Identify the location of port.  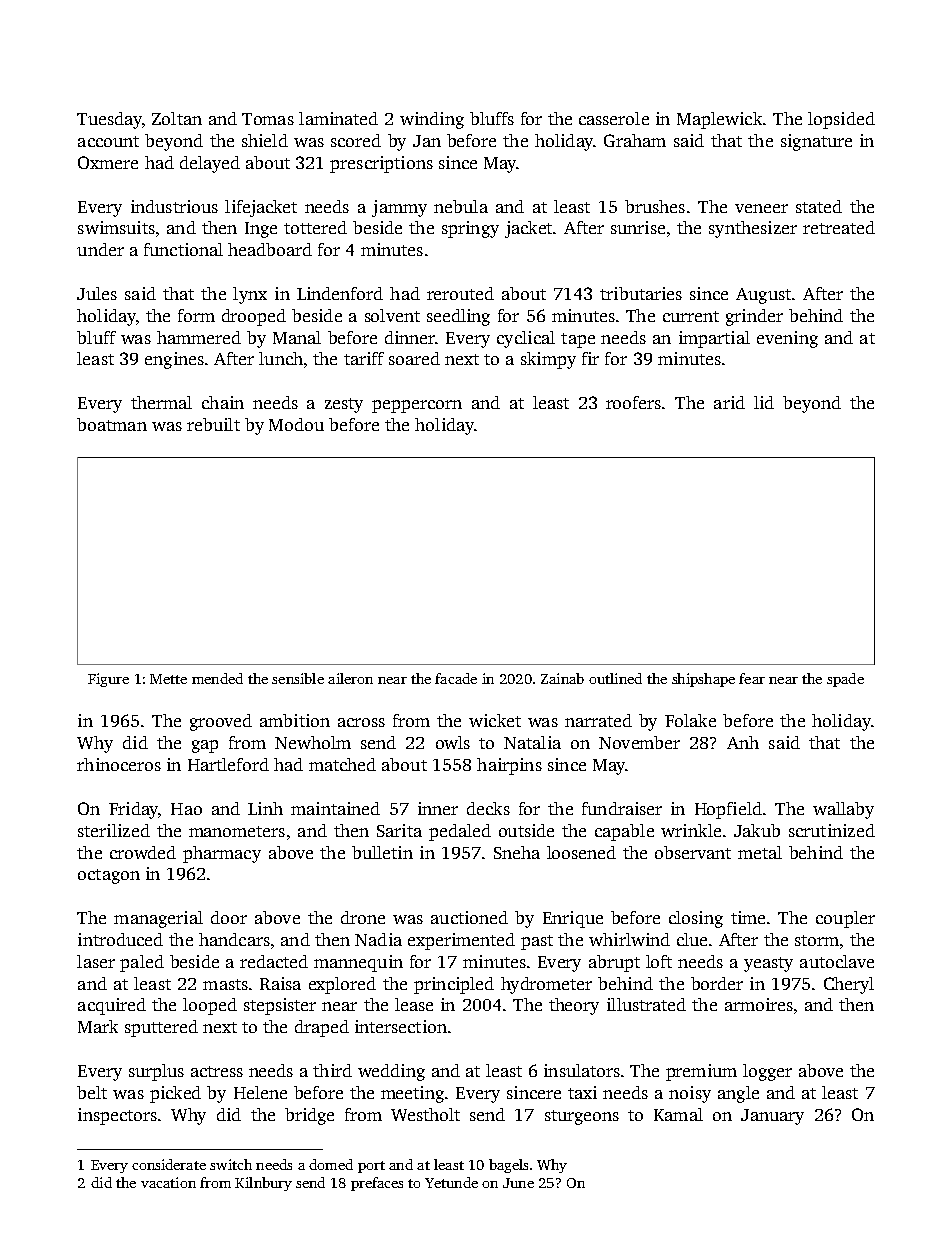
(371, 1167).
